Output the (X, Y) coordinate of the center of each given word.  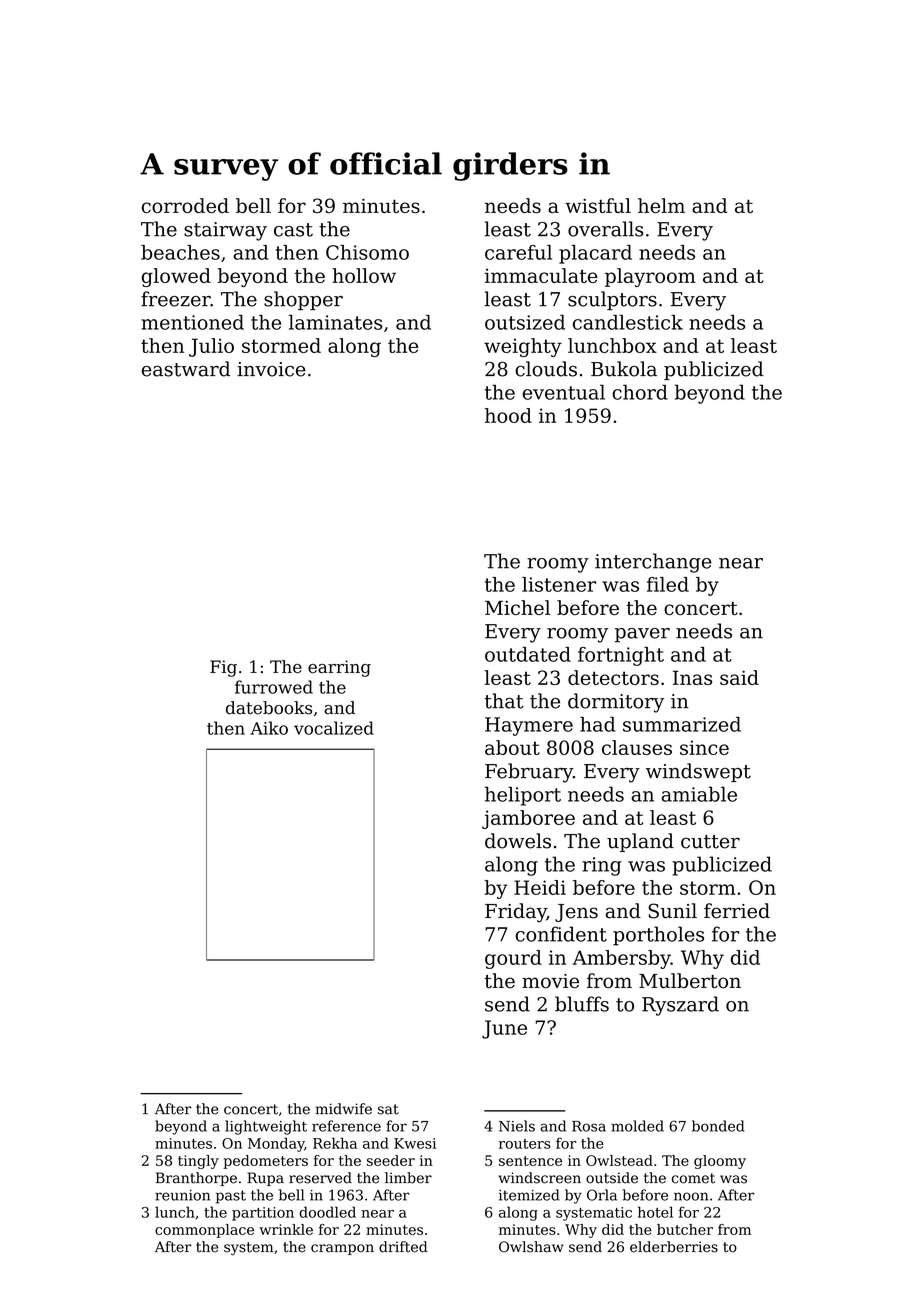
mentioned (192, 322)
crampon (342, 1249)
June (504, 1029)
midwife (344, 1109)
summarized (682, 724)
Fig (223, 668)
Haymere (529, 726)
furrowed (274, 687)
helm (661, 205)
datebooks (269, 708)
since (704, 747)
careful (518, 252)
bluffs (582, 1004)
